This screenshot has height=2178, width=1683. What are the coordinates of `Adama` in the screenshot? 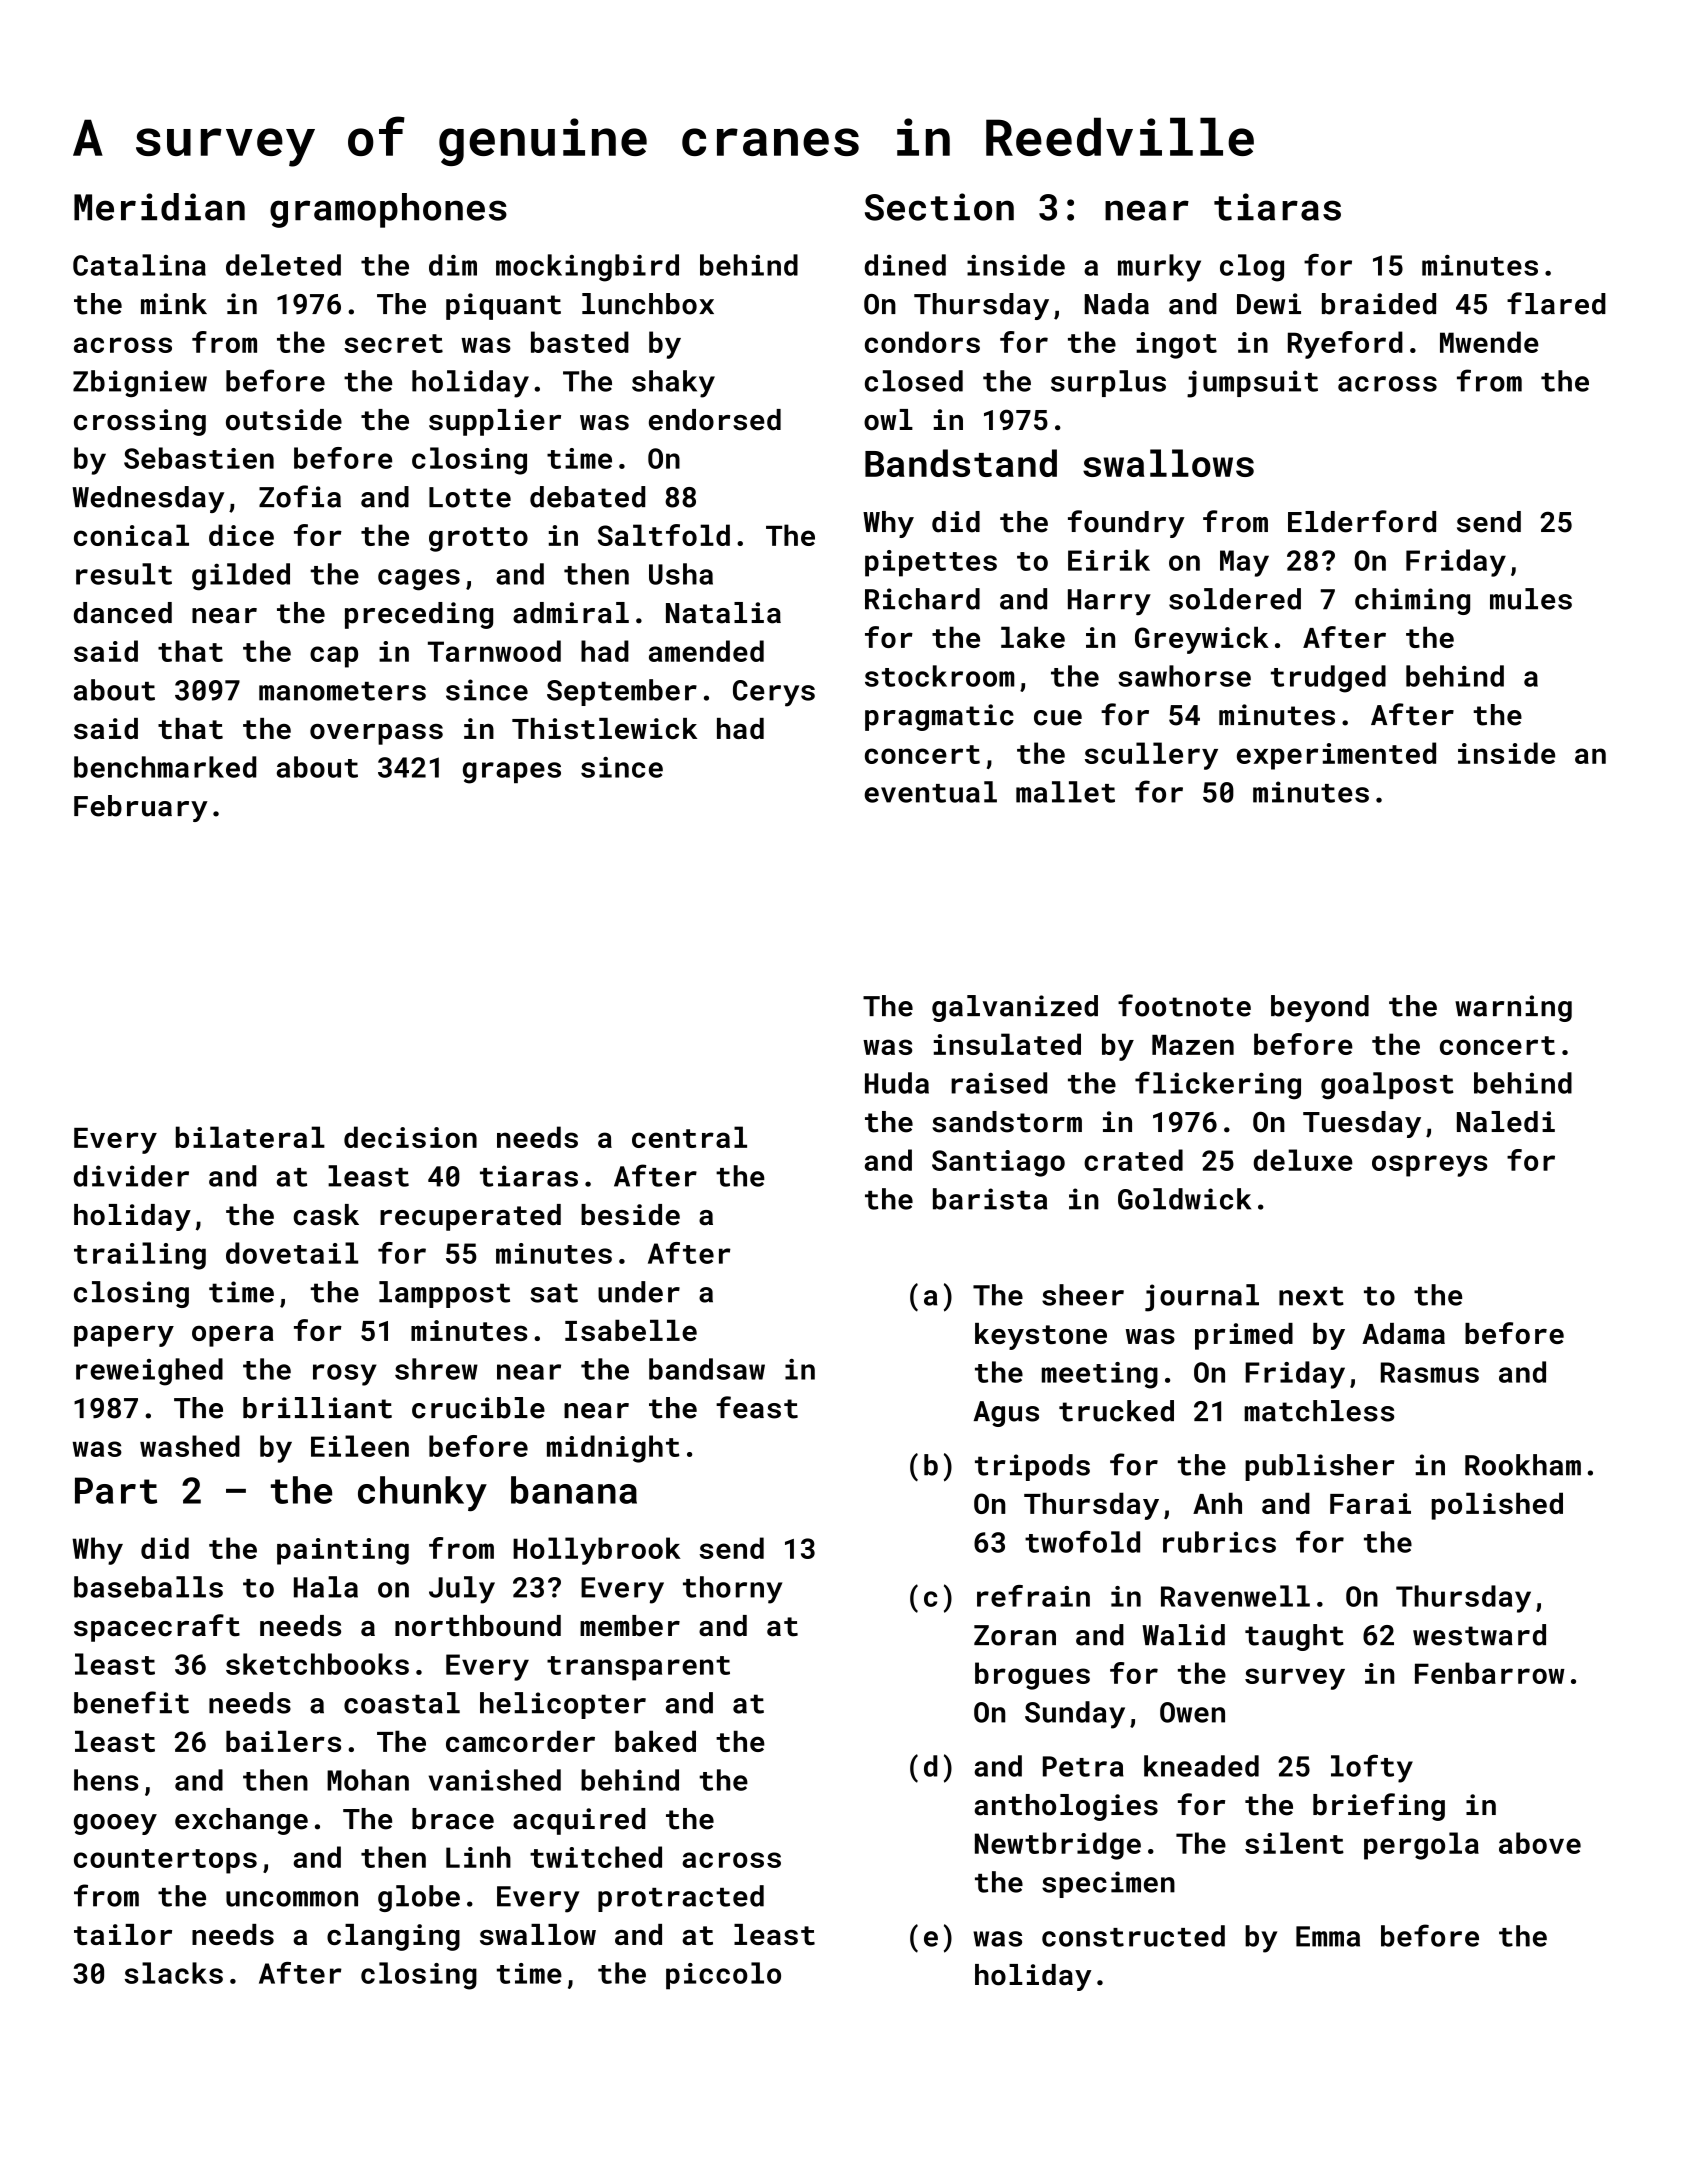 It's located at (1403, 1333).
